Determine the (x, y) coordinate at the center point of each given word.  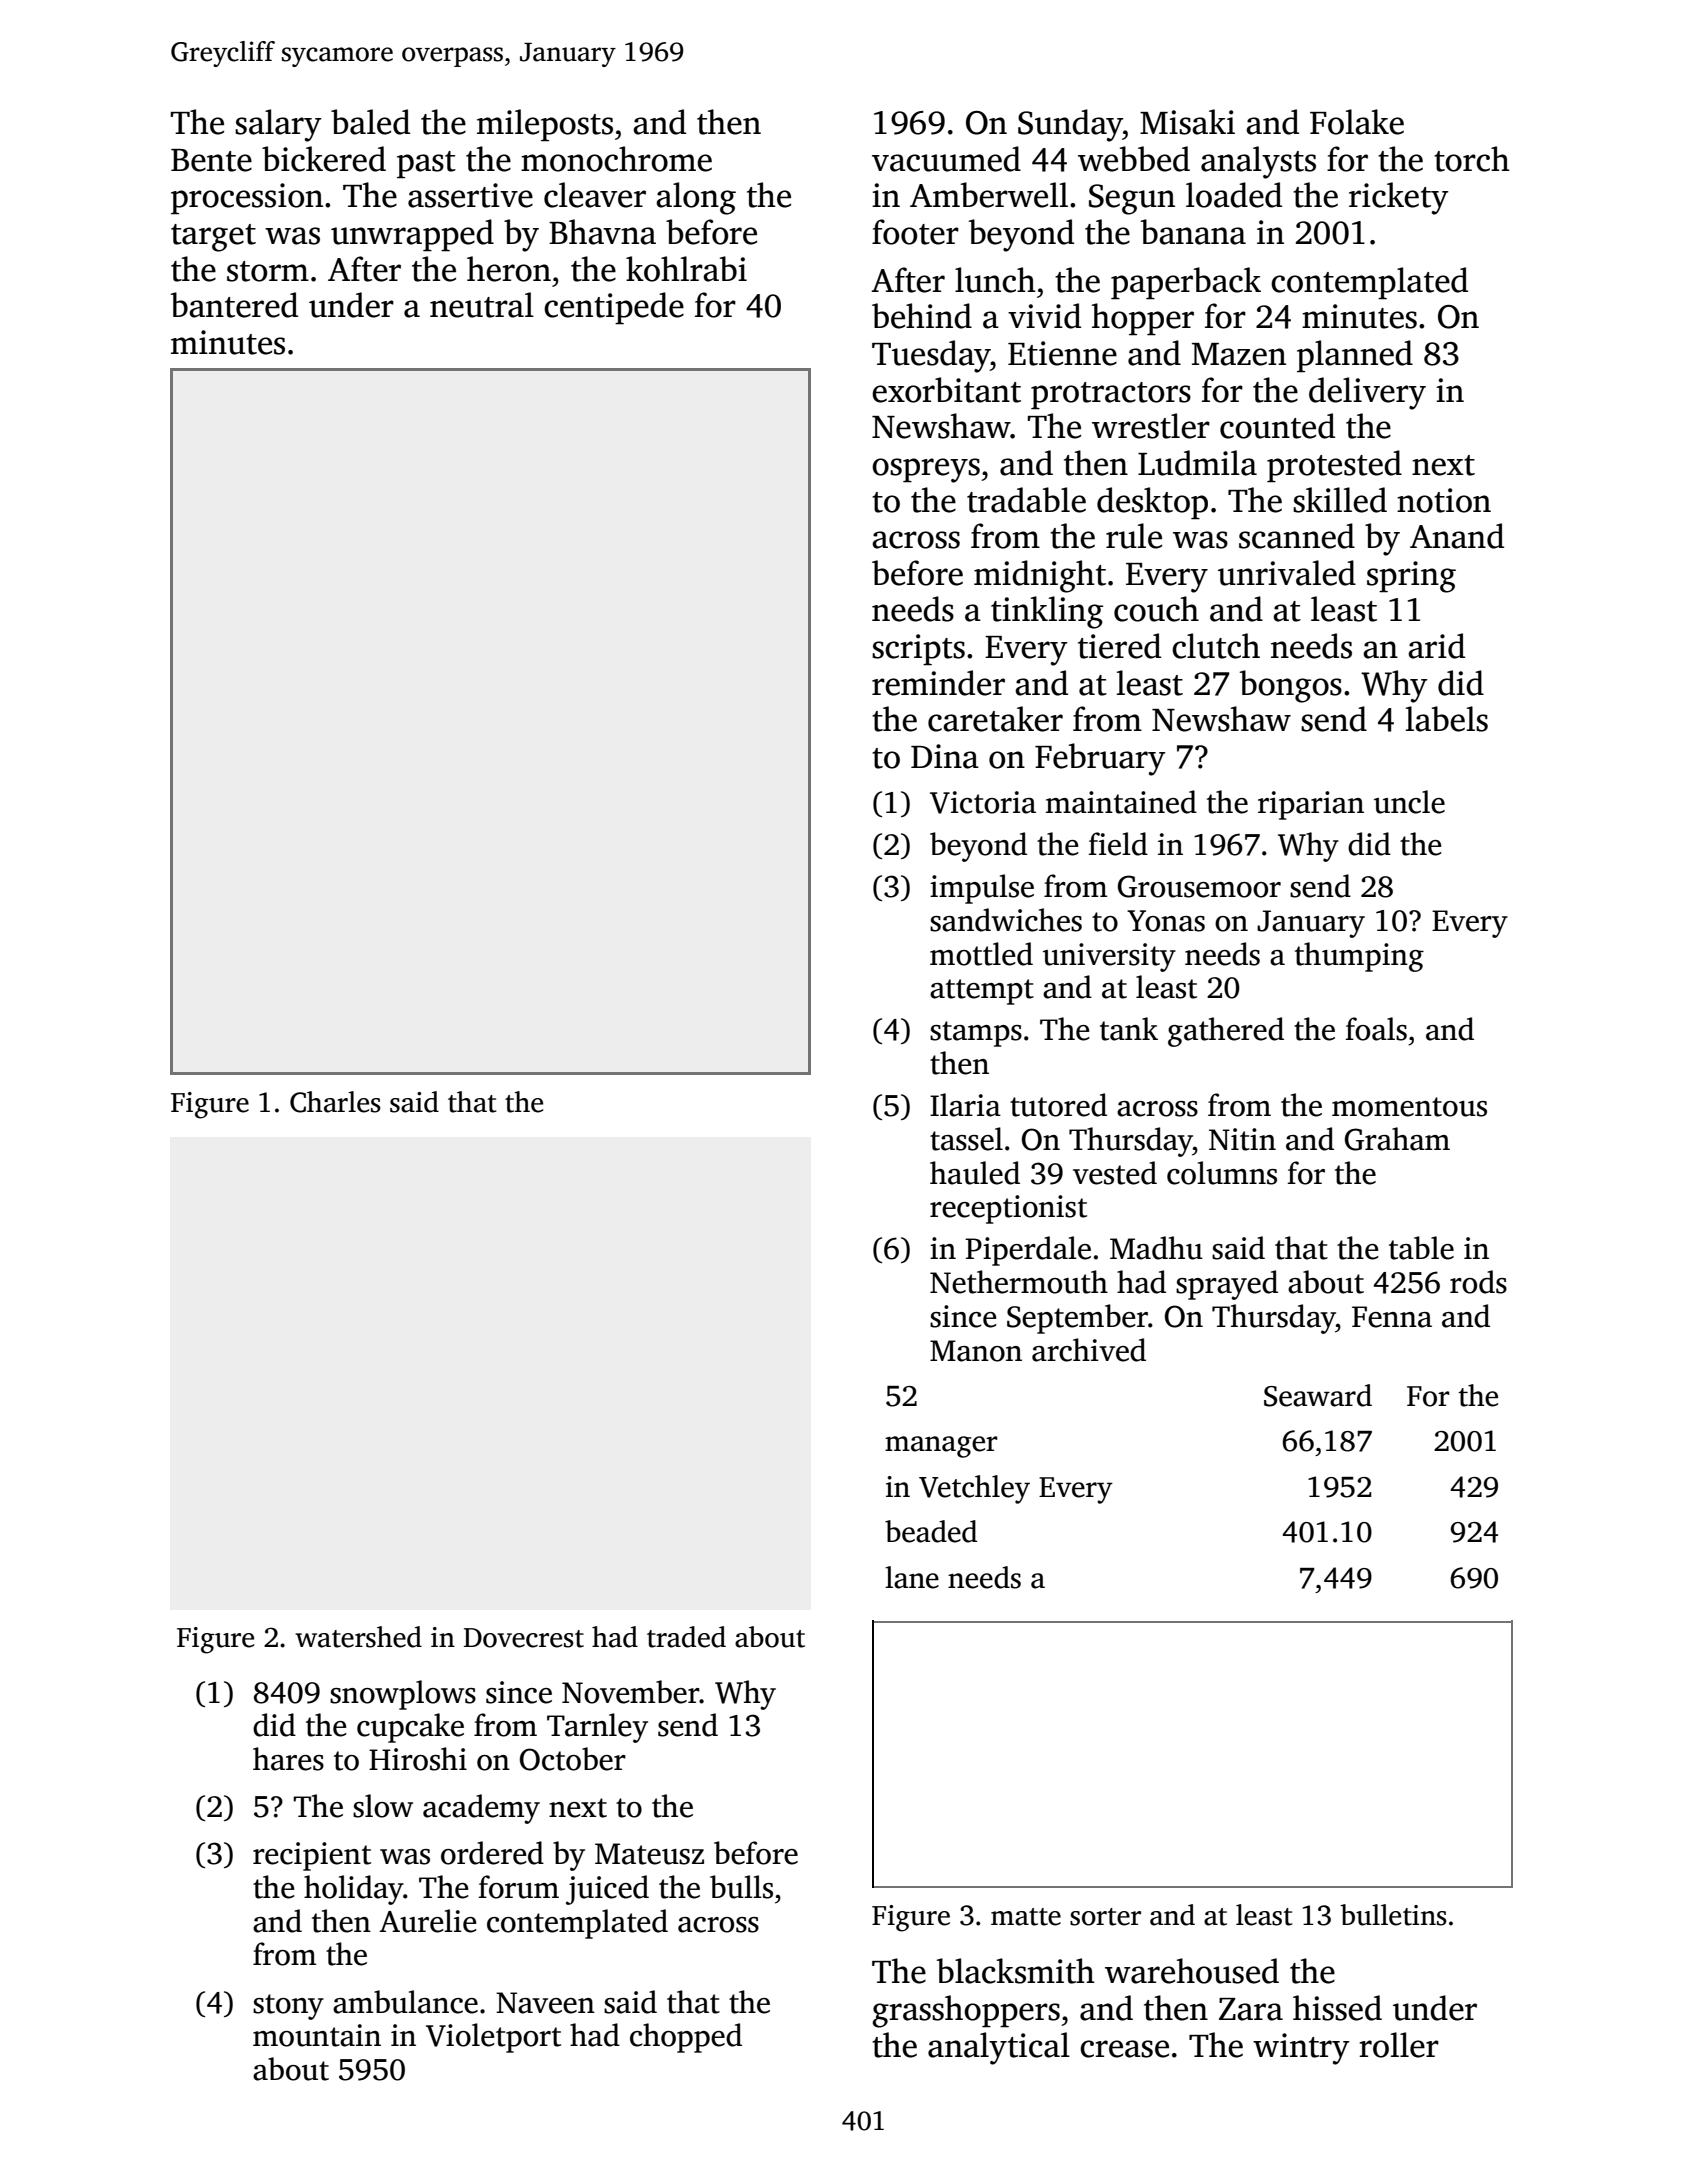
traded (686, 1637)
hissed (1337, 2008)
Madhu (1156, 1248)
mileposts (545, 125)
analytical (999, 2048)
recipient (312, 1856)
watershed (358, 1637)
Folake (1357, 122)
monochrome (616, 159)
